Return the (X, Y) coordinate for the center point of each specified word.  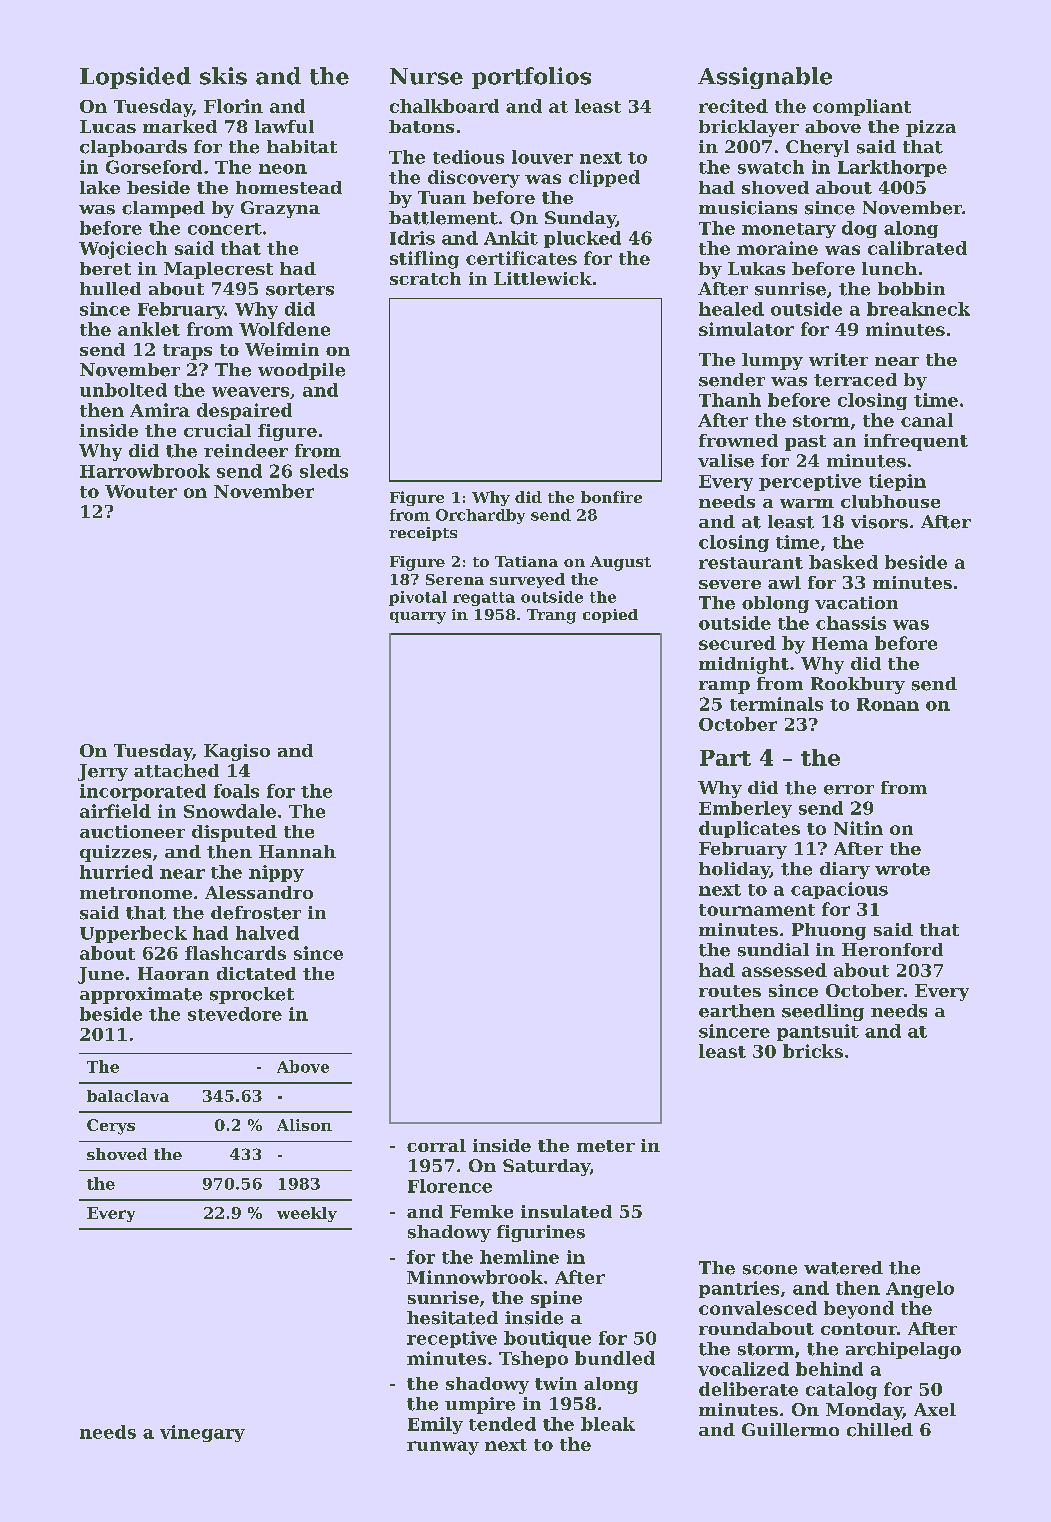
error (849, 790)
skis (223, 76)
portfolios (531, 78)
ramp (724, 687)
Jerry (103, 772)
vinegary (202, 1433)
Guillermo (790, 1430)
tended (502, 1424)
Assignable (765, 78)
